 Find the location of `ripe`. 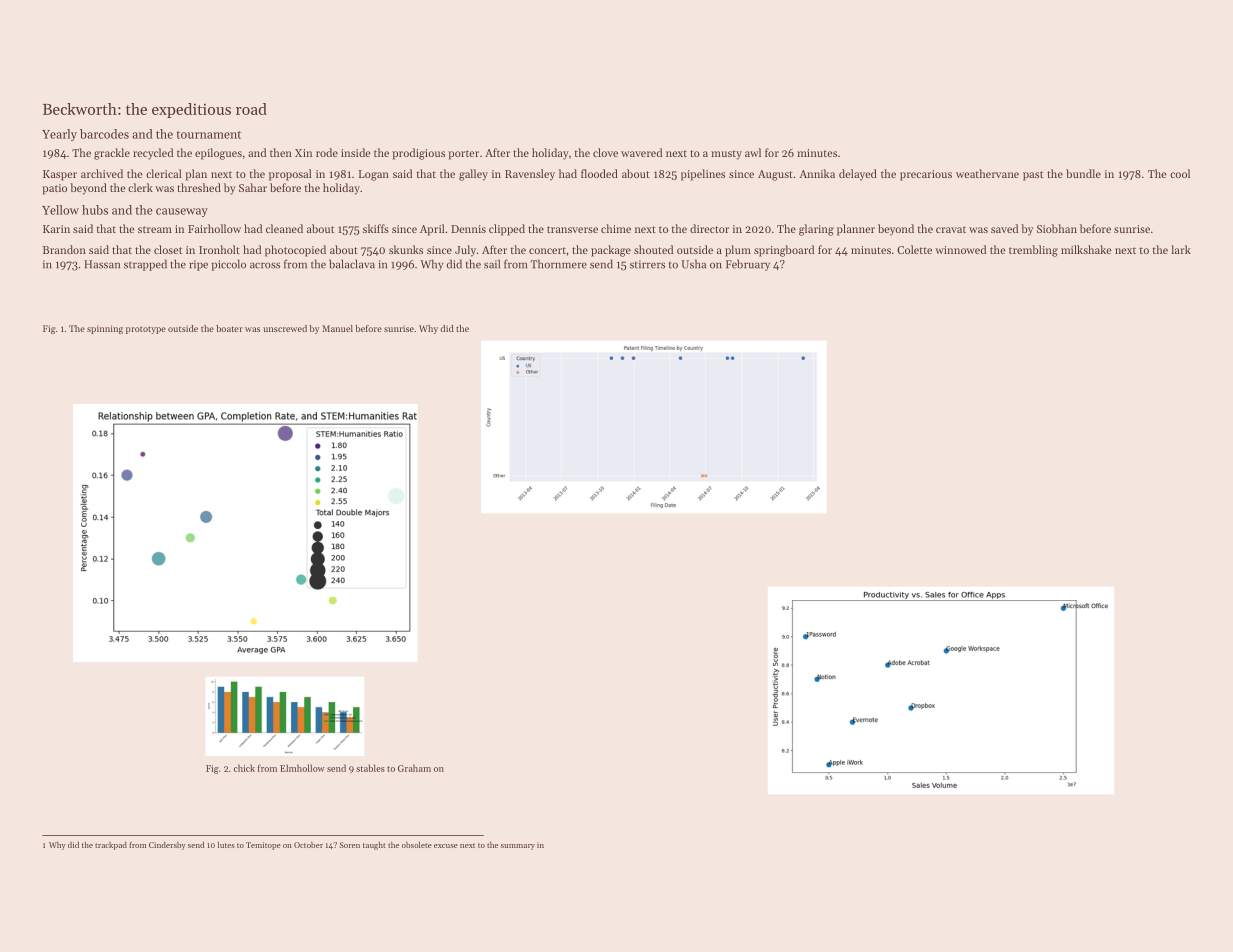

ripe is located at coordinates (198, 265).
